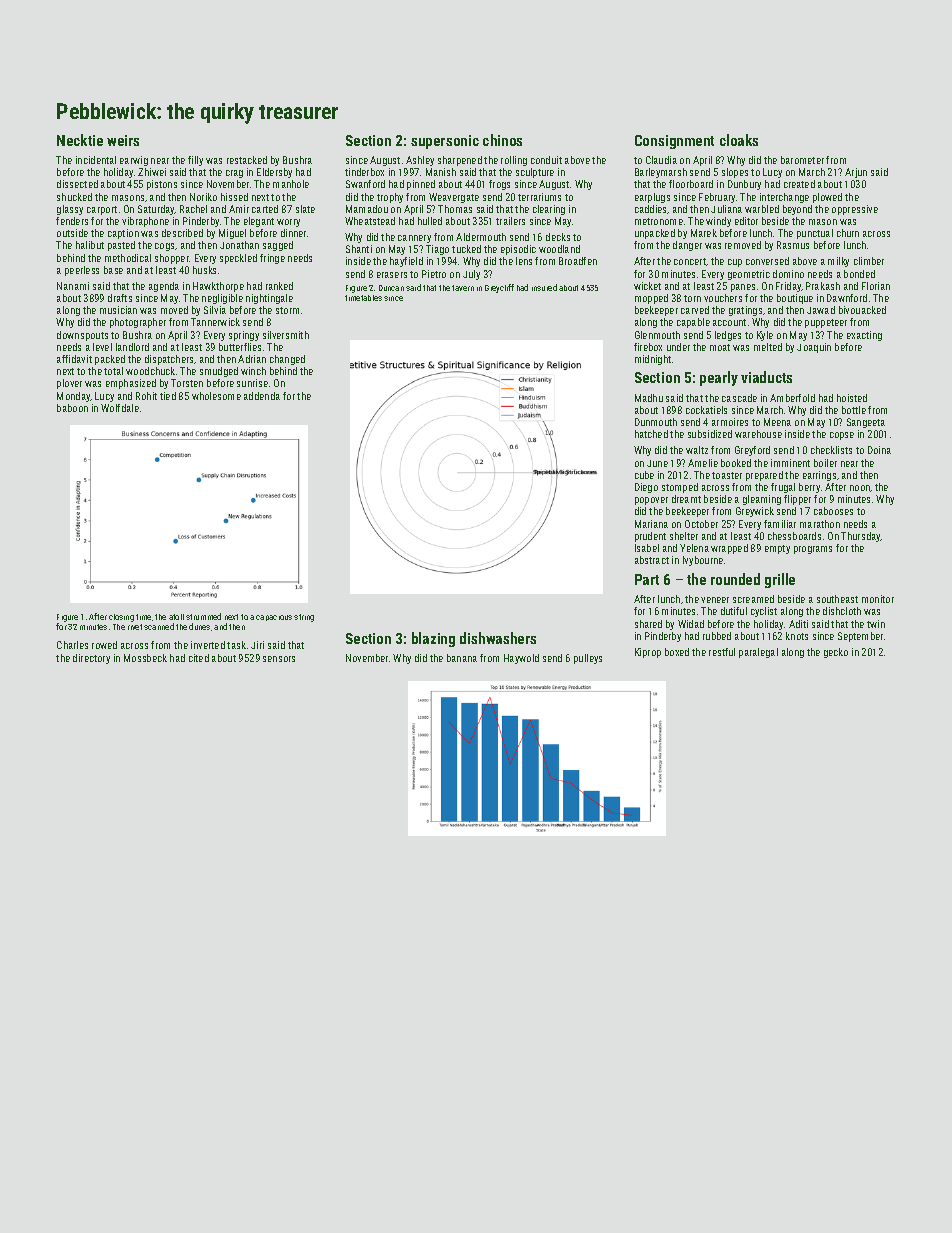  Describe the element at coordinates (729, 322) in the screenshot. I see `account` at that location.
